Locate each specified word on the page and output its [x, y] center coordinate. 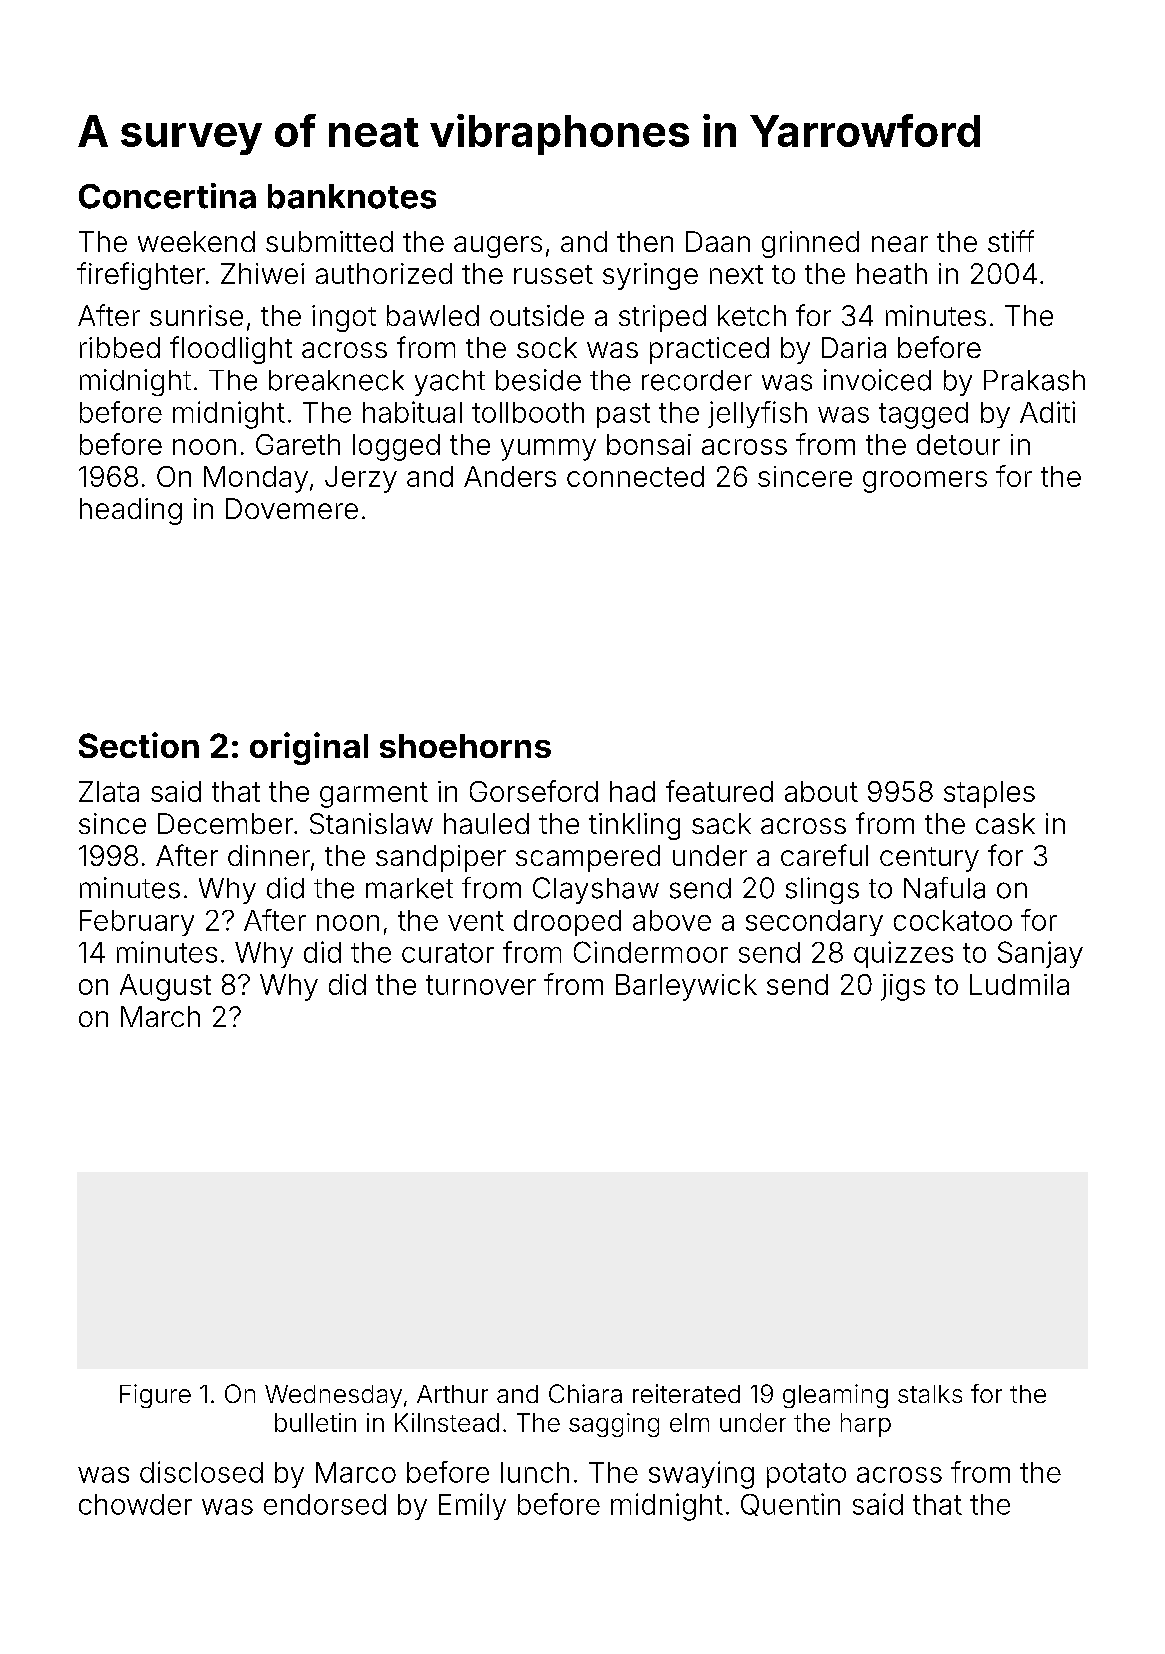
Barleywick [686, 987]
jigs [903, 987]
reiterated [686, 1393]
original [309, 748]
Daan [718, 241]
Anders [510, 476]
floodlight [231, 350]
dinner [269, 855]
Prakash [1034, 380]
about [821, 791]
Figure [155, 1396]
